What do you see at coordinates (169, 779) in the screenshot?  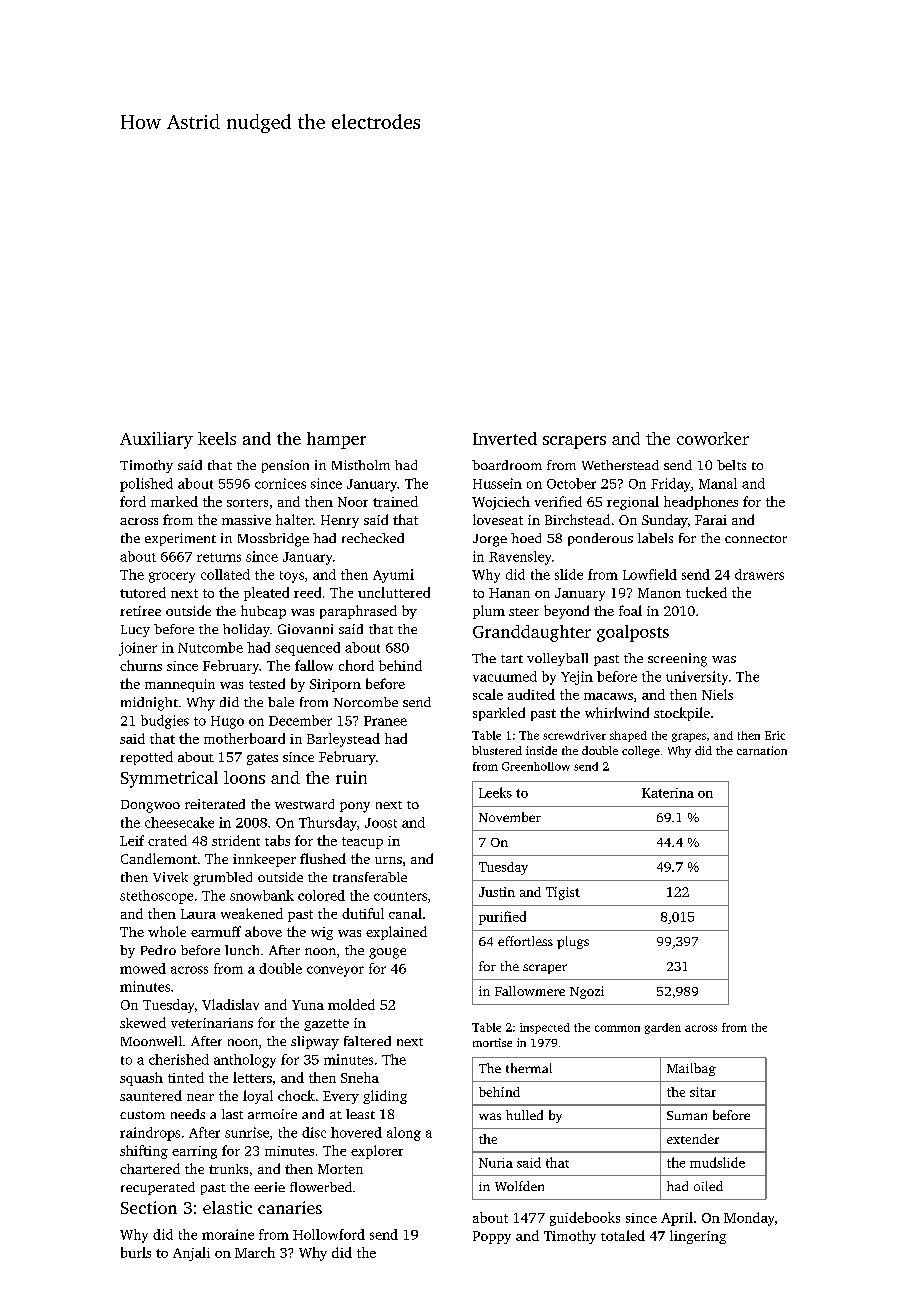 I see `Symmetrical` at bounding box center [169, 779].
